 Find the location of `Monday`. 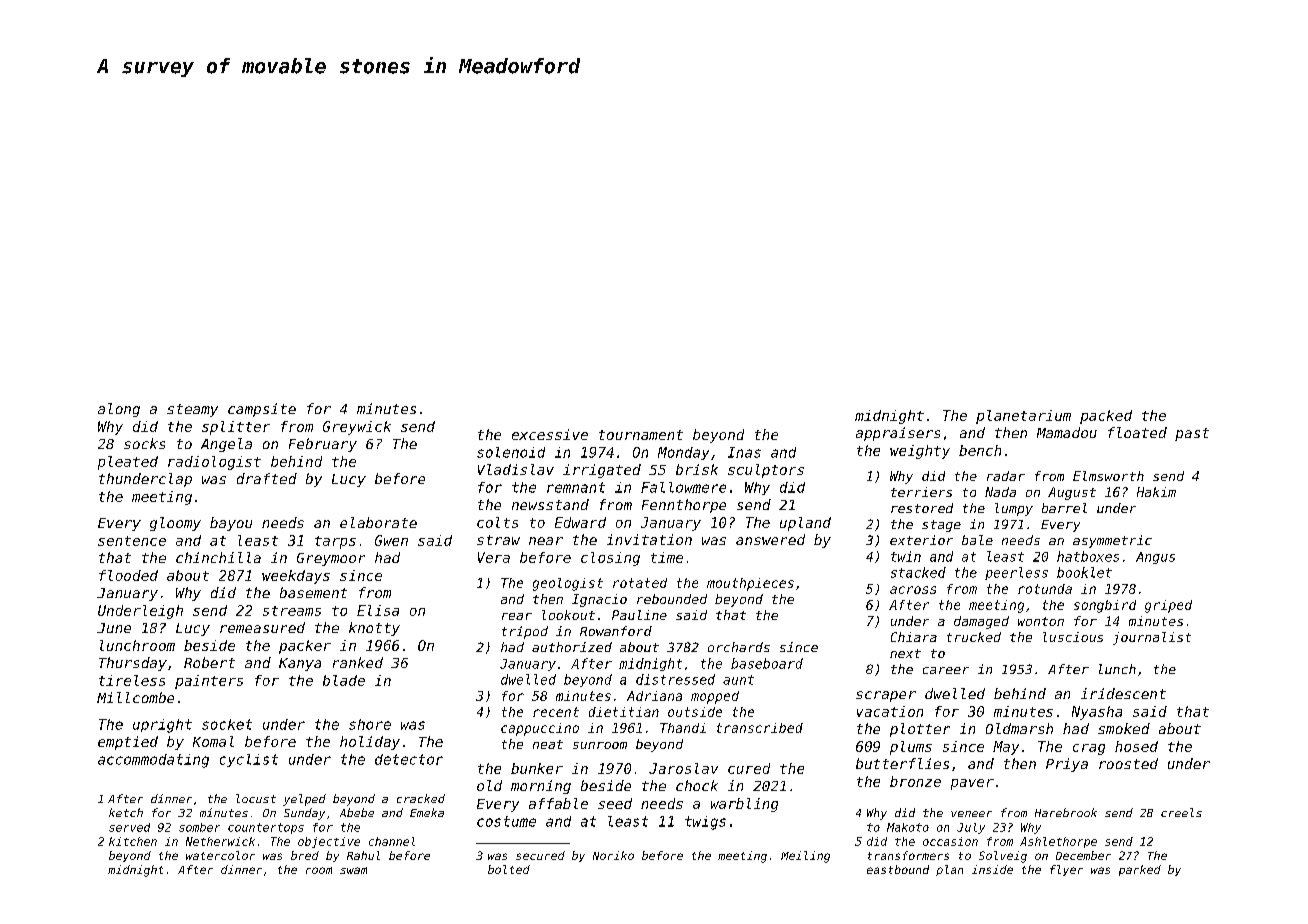

Monday is located at coordinates (683, 453).
